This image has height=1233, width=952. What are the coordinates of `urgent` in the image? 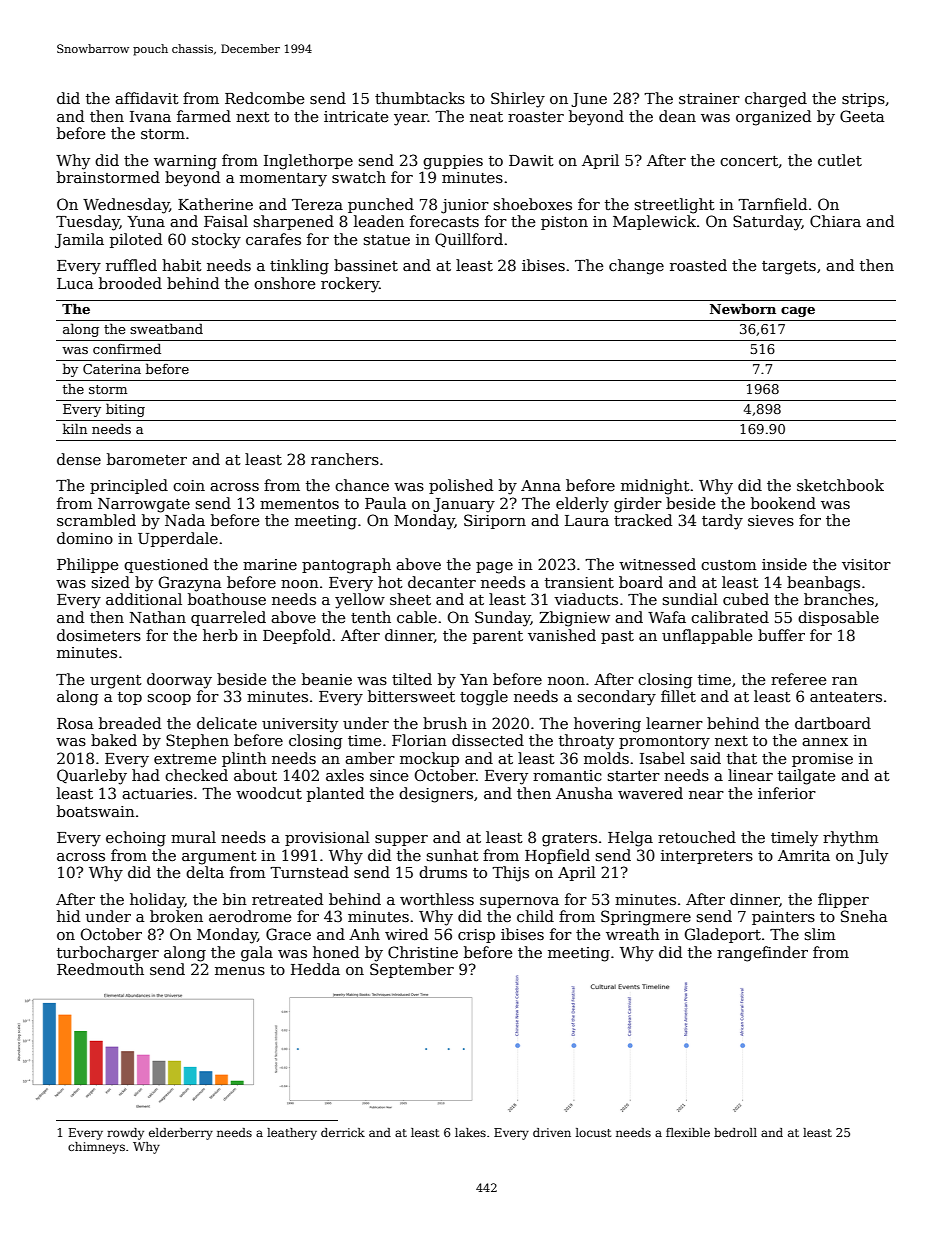 It's located at (116, 682).
